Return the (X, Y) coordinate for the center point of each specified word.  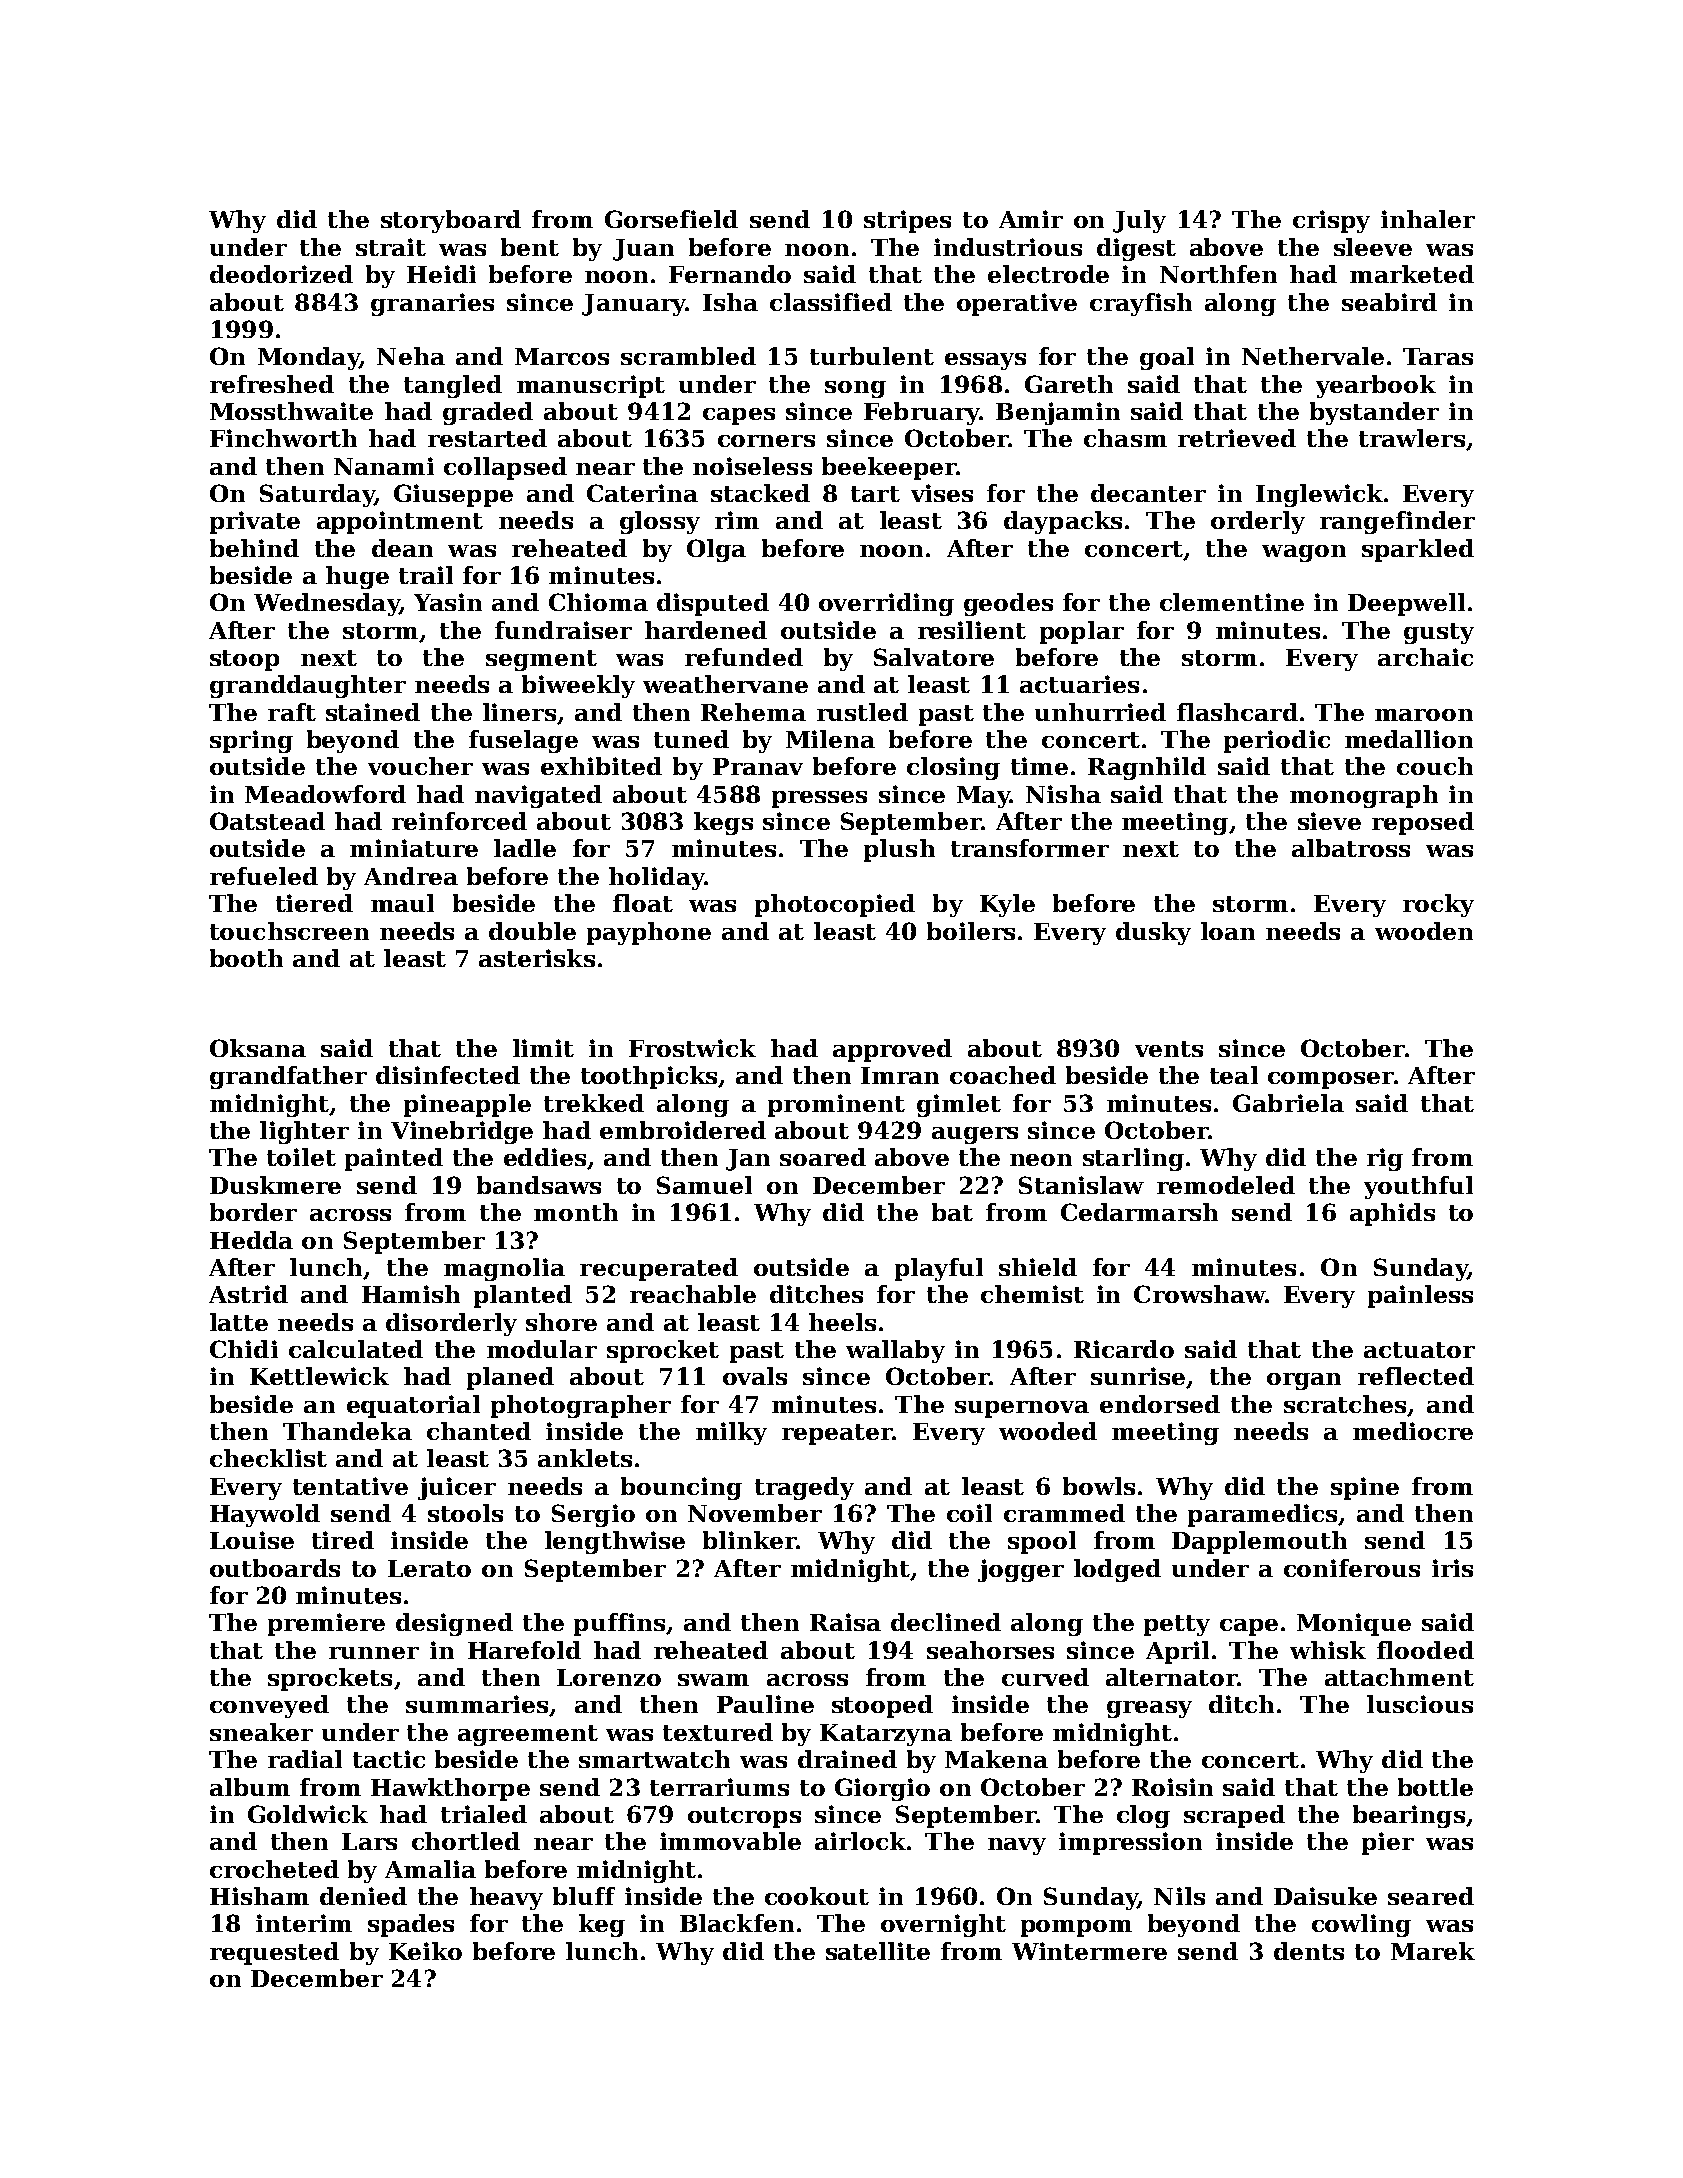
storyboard (451, 221)
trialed (484, 1814)
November (755, 1513)
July (1139, 221)
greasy (1149, 1709)
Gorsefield (671, 219)
